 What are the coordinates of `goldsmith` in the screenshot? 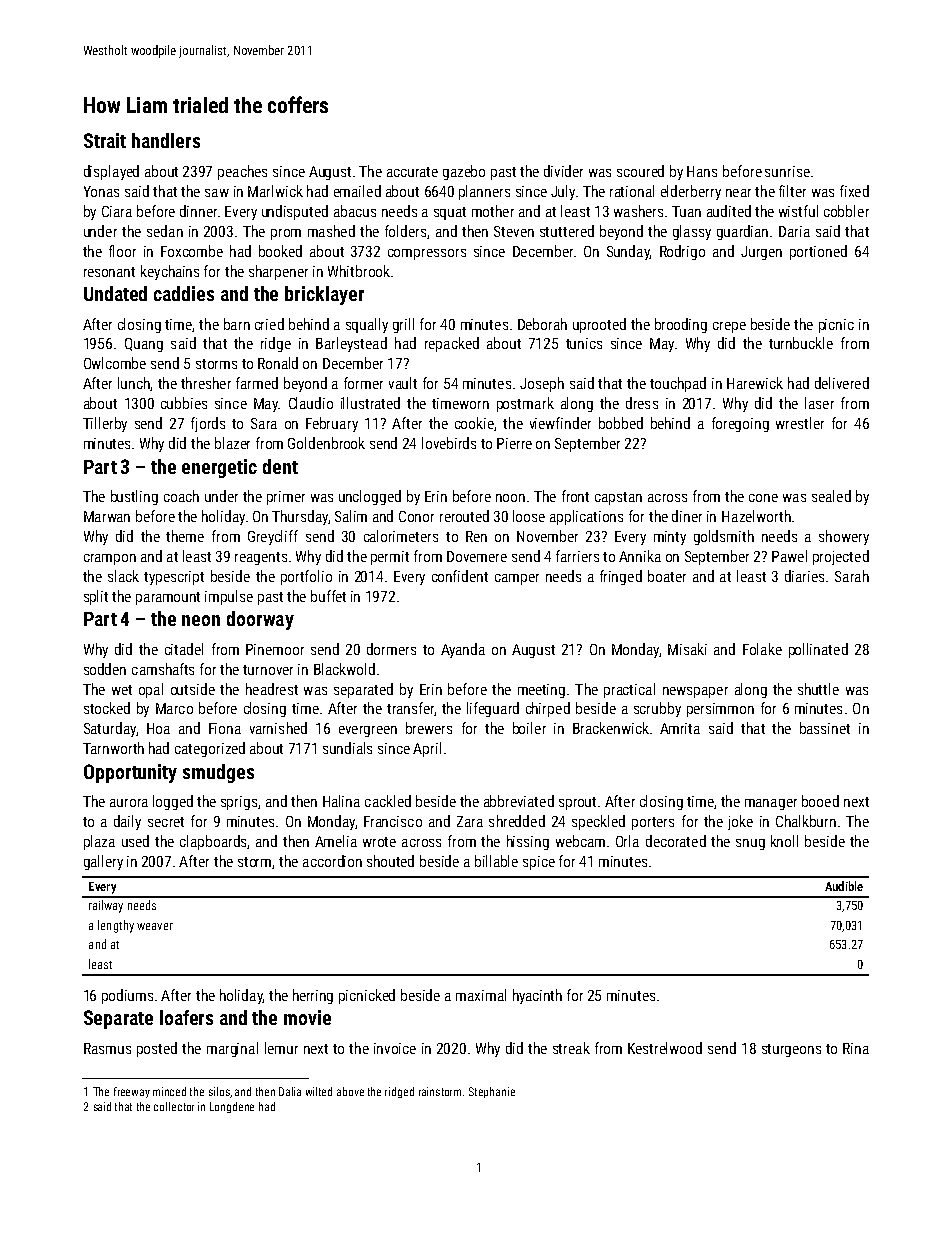 It's located at (724, 537).
